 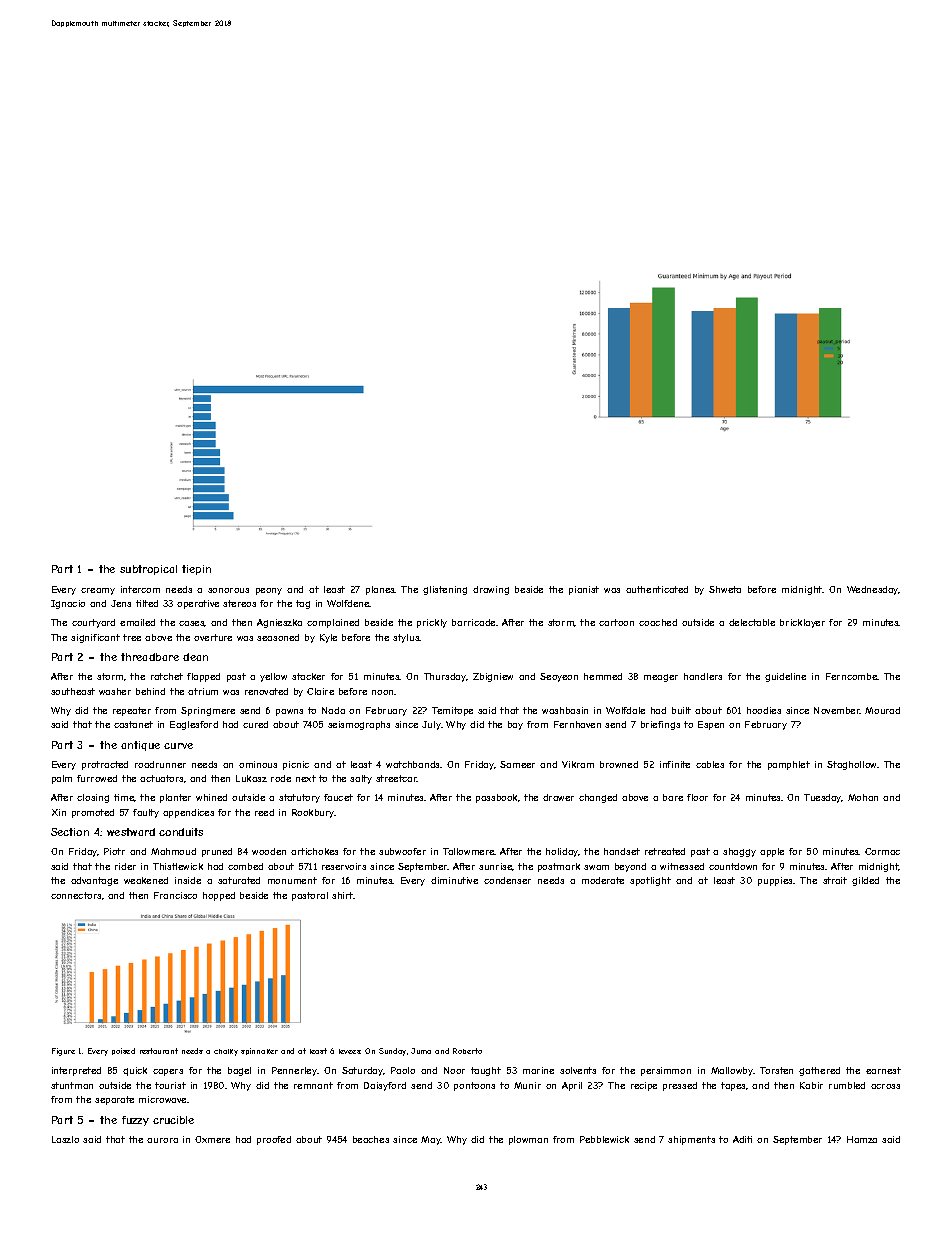 I want to click on Mohan, so click(x=863, y=797).
